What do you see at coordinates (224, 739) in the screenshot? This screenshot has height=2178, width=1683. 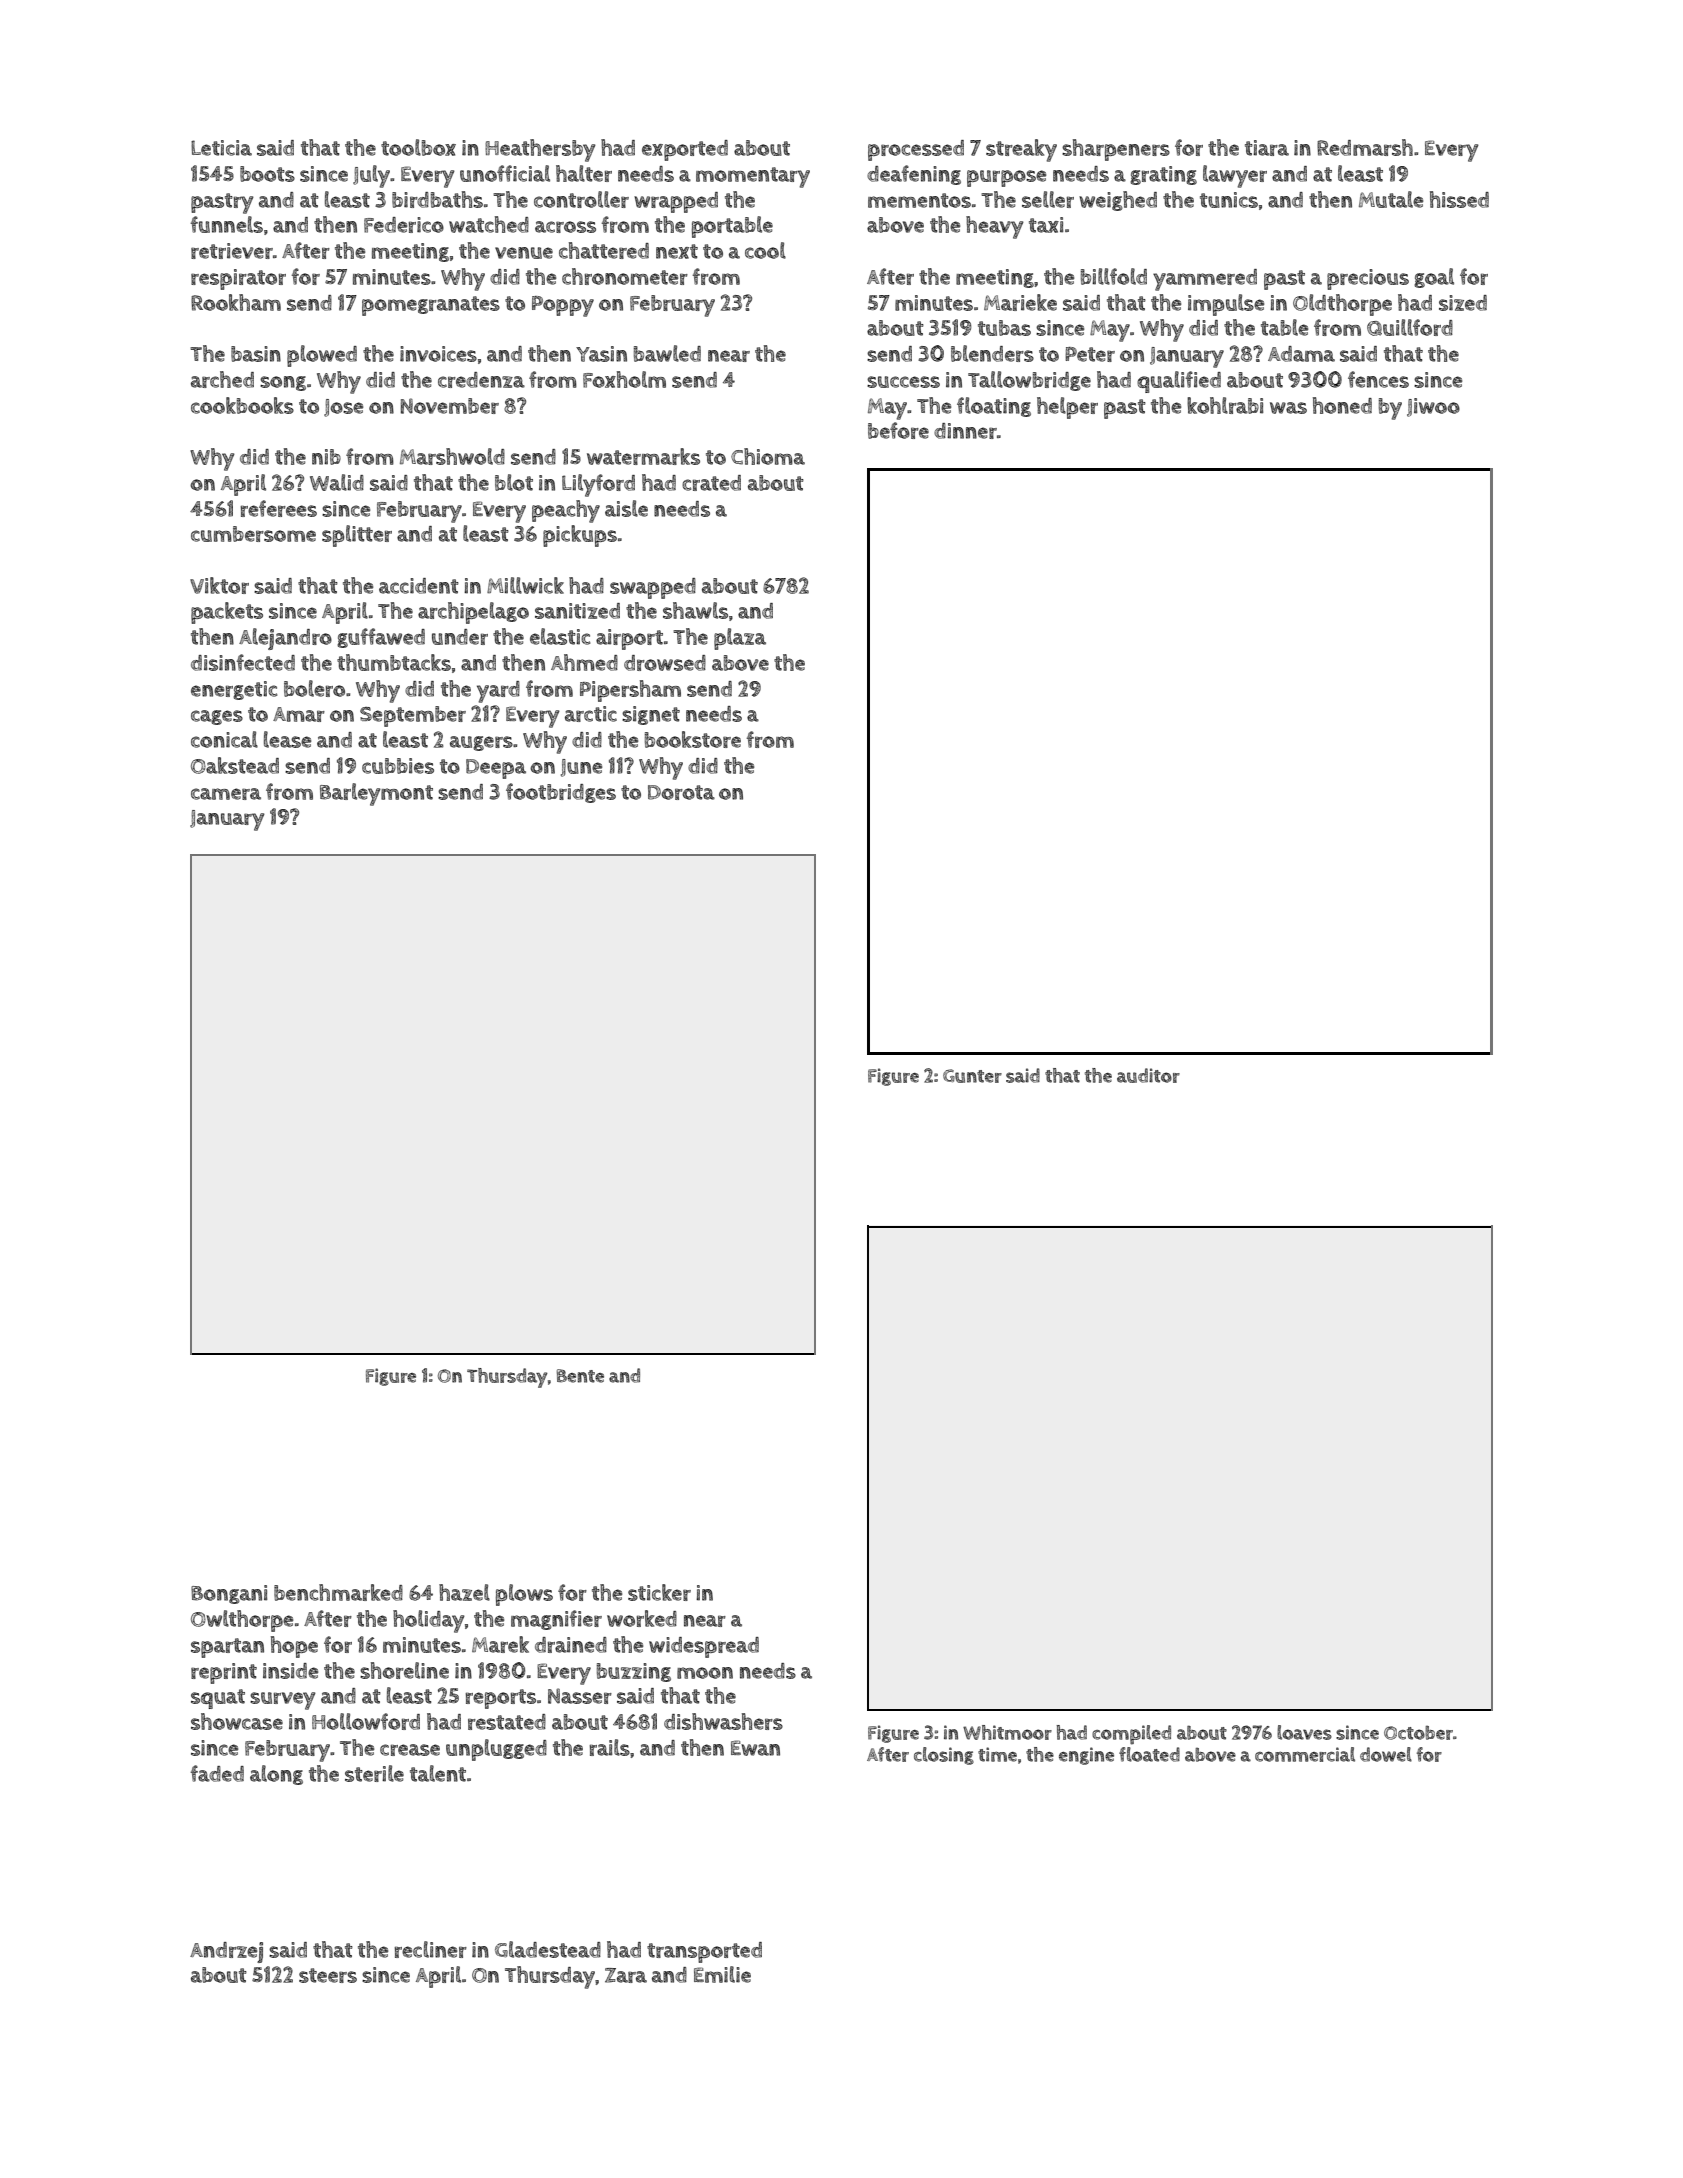 I see `conical` at bounding box center [224, 739].
